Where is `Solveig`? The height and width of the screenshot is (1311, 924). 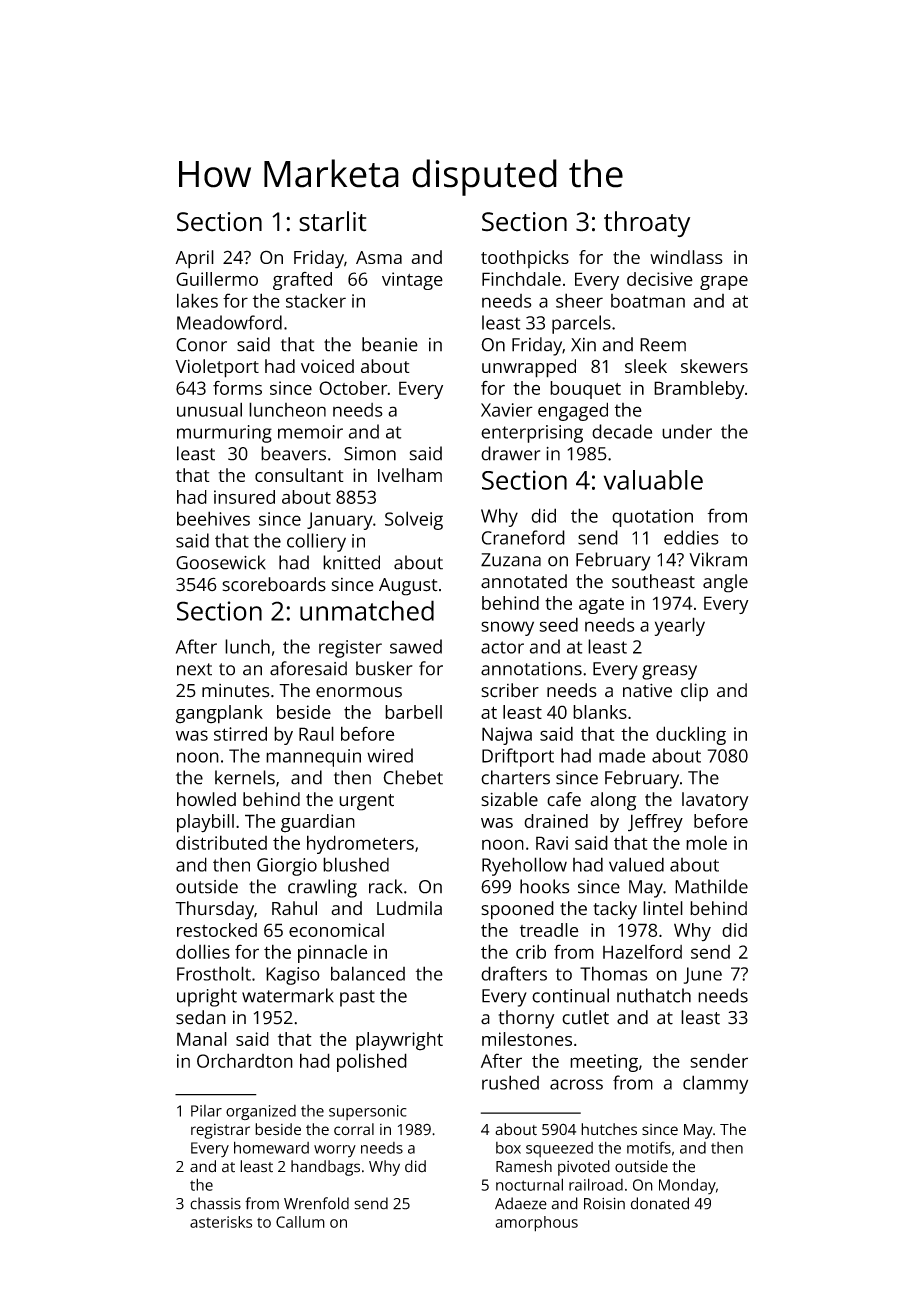 Solveig is located at coordinates (414, 520).
